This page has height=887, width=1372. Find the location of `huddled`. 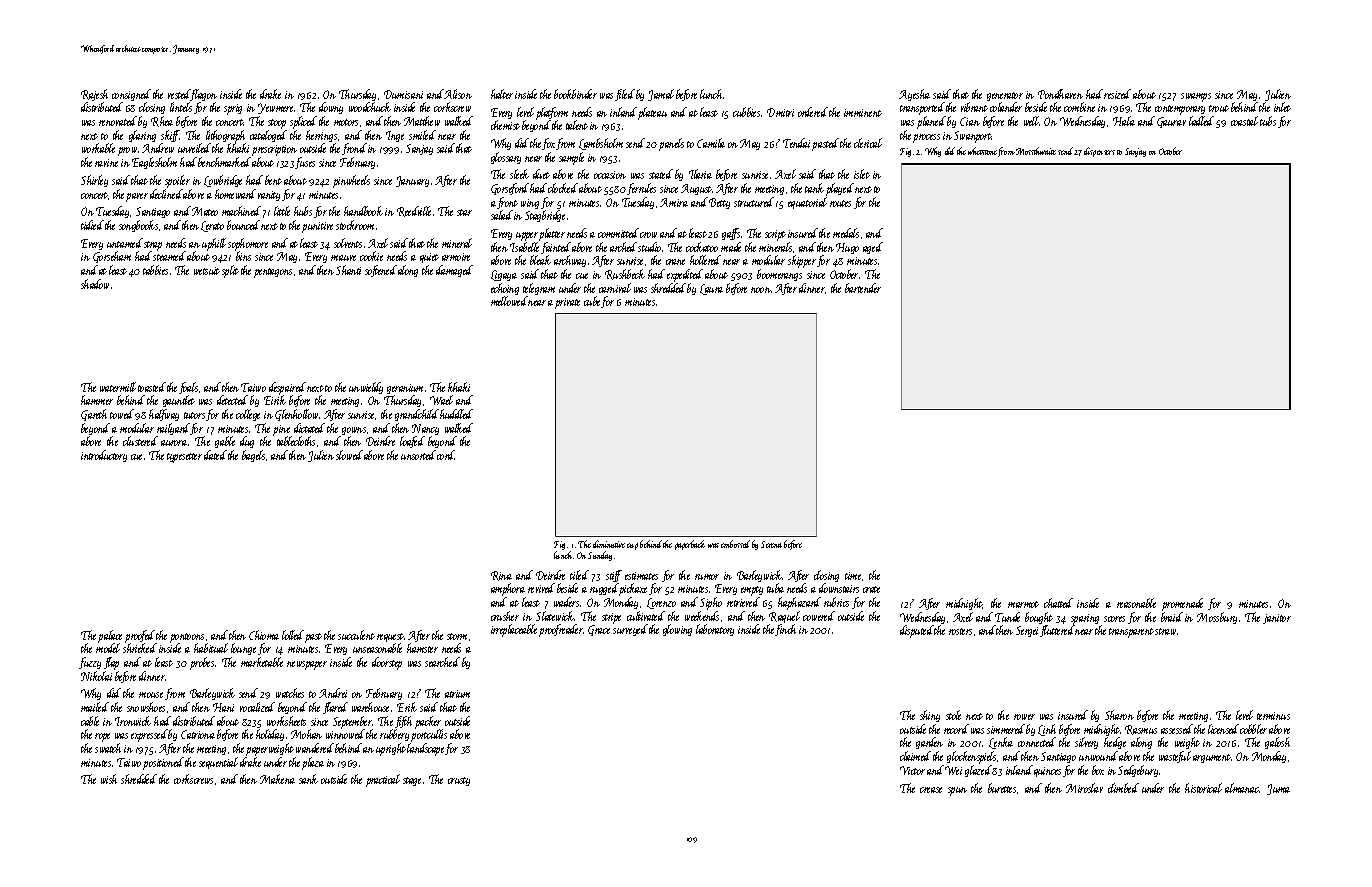

huddled is located at coordinates (456, 414).
